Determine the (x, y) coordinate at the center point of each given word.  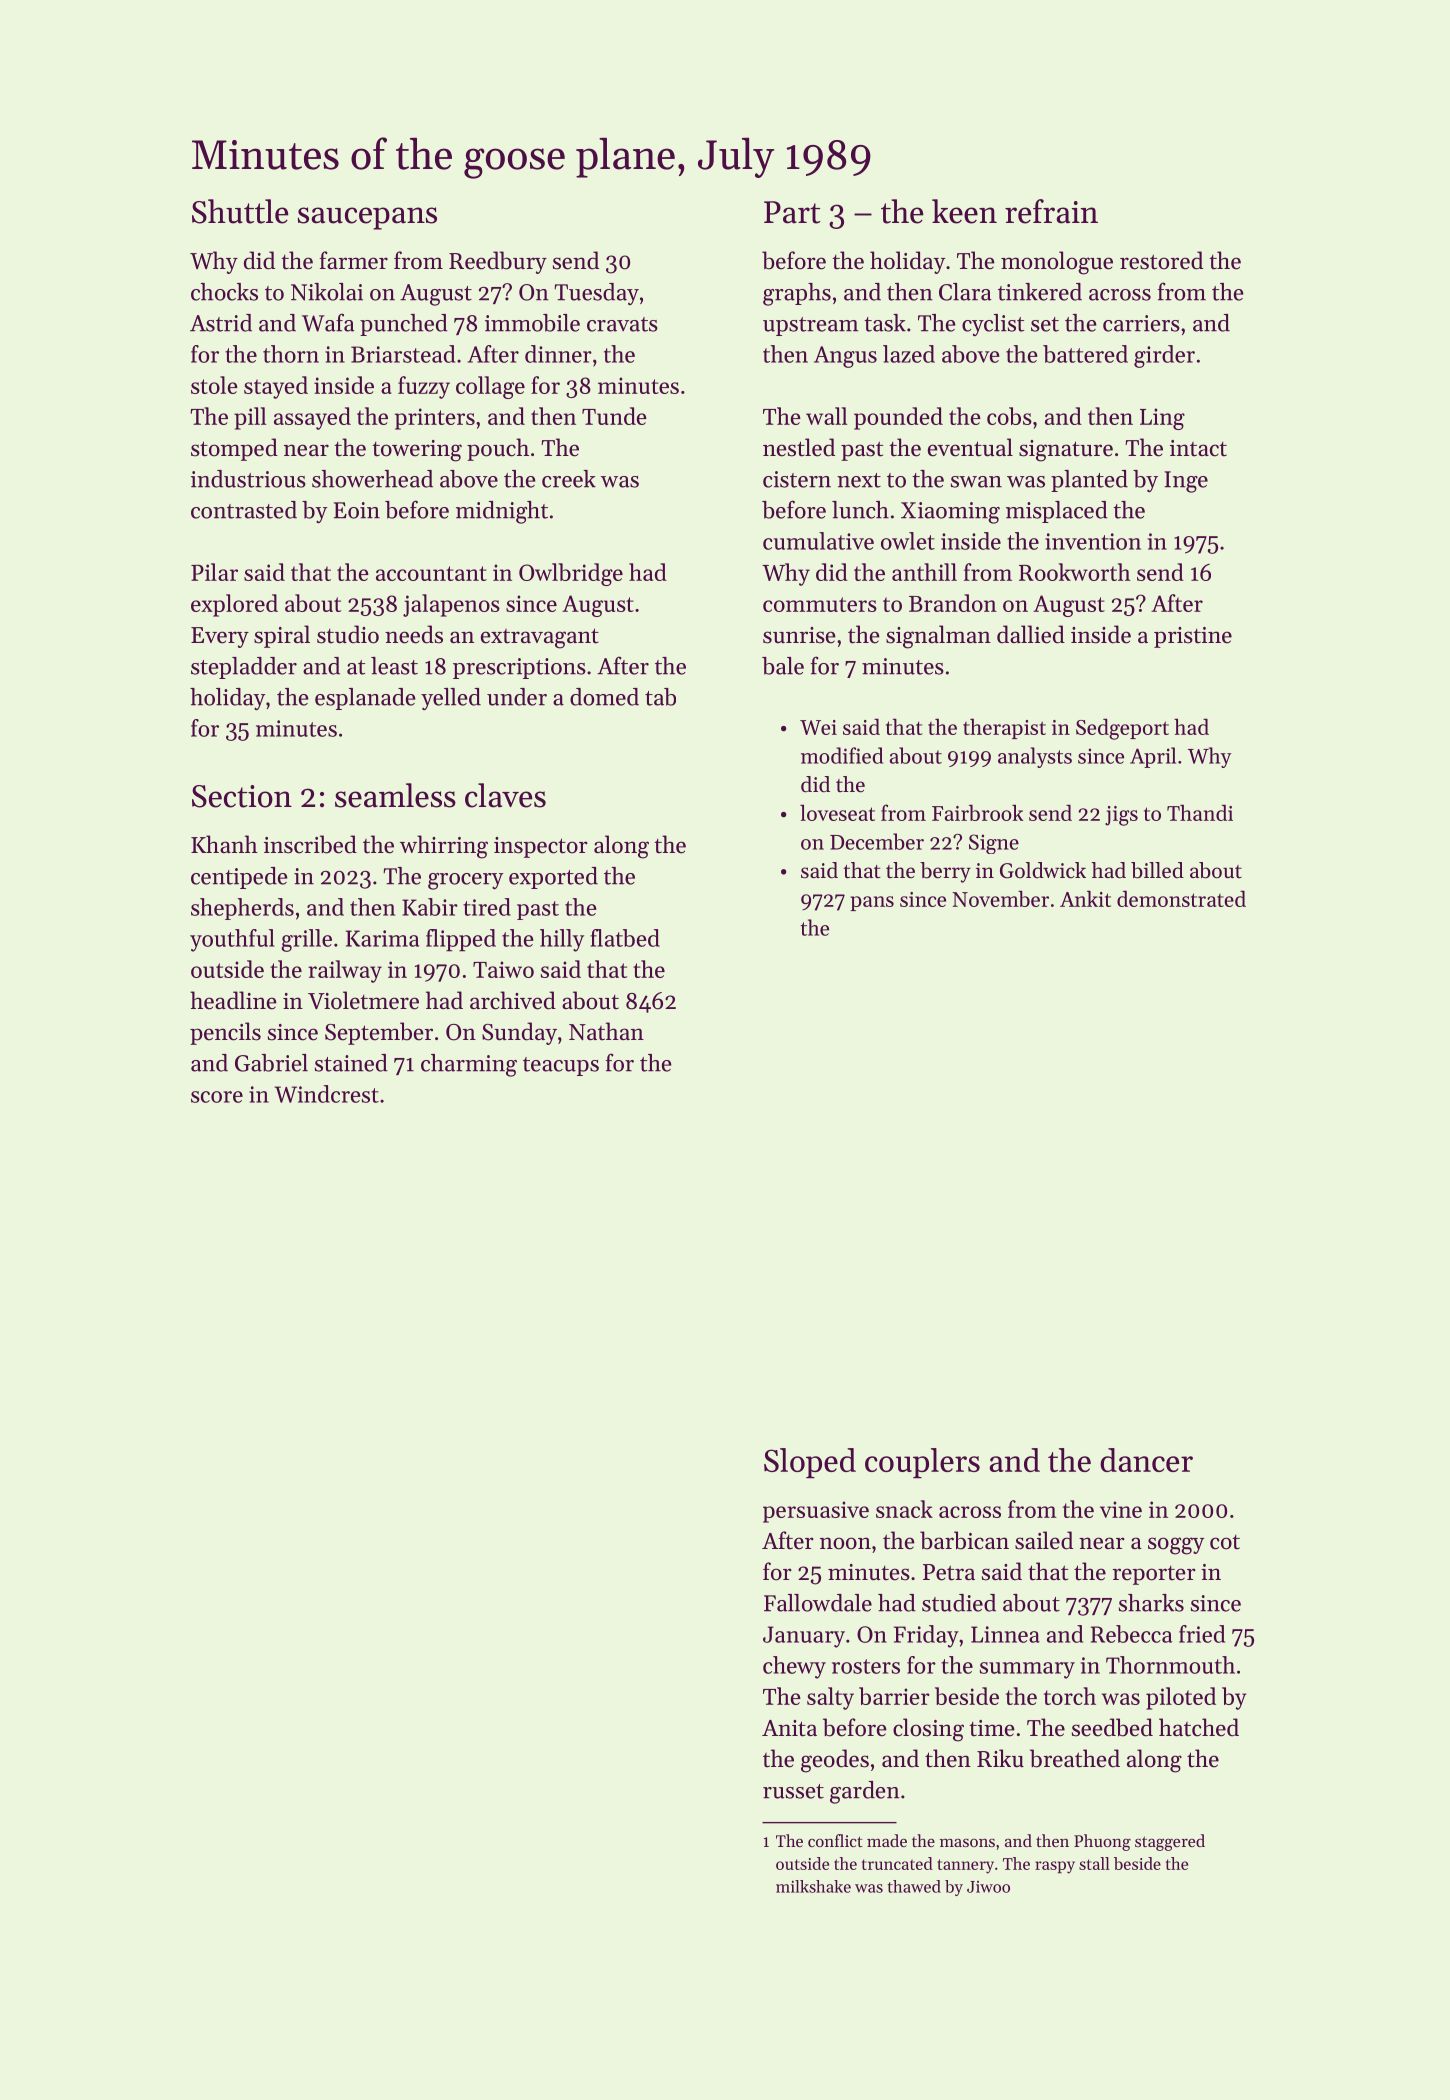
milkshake (813, 1886)
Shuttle (240, 211)
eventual (970, 447)
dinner (558, 354)
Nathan (606, 1031)
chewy (794, 1667)
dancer (1146, 1460)
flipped (461, 940)
